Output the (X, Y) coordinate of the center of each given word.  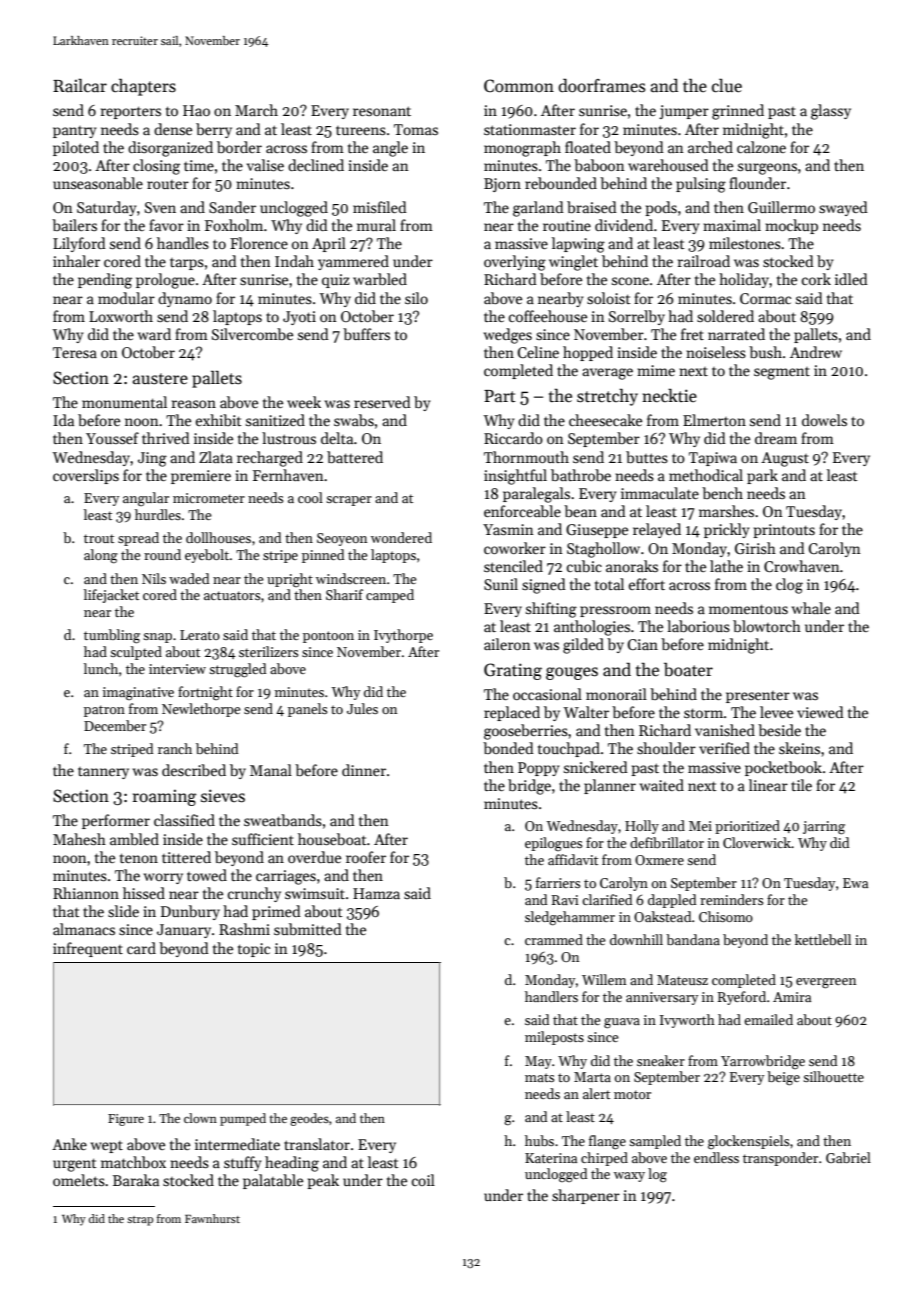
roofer (366, 857)
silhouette (833, 1076)
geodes (309, 1119)
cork (816, 279)
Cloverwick (757, 842)
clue (727, 85)
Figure (126, 1120)
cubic (584, 566)
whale (811, 608)
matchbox (133, 1162)
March (256, 110)
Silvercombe (252, 334)
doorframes (602, 85)
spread (138, 539)
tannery (103, 773)
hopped (588, 353)
